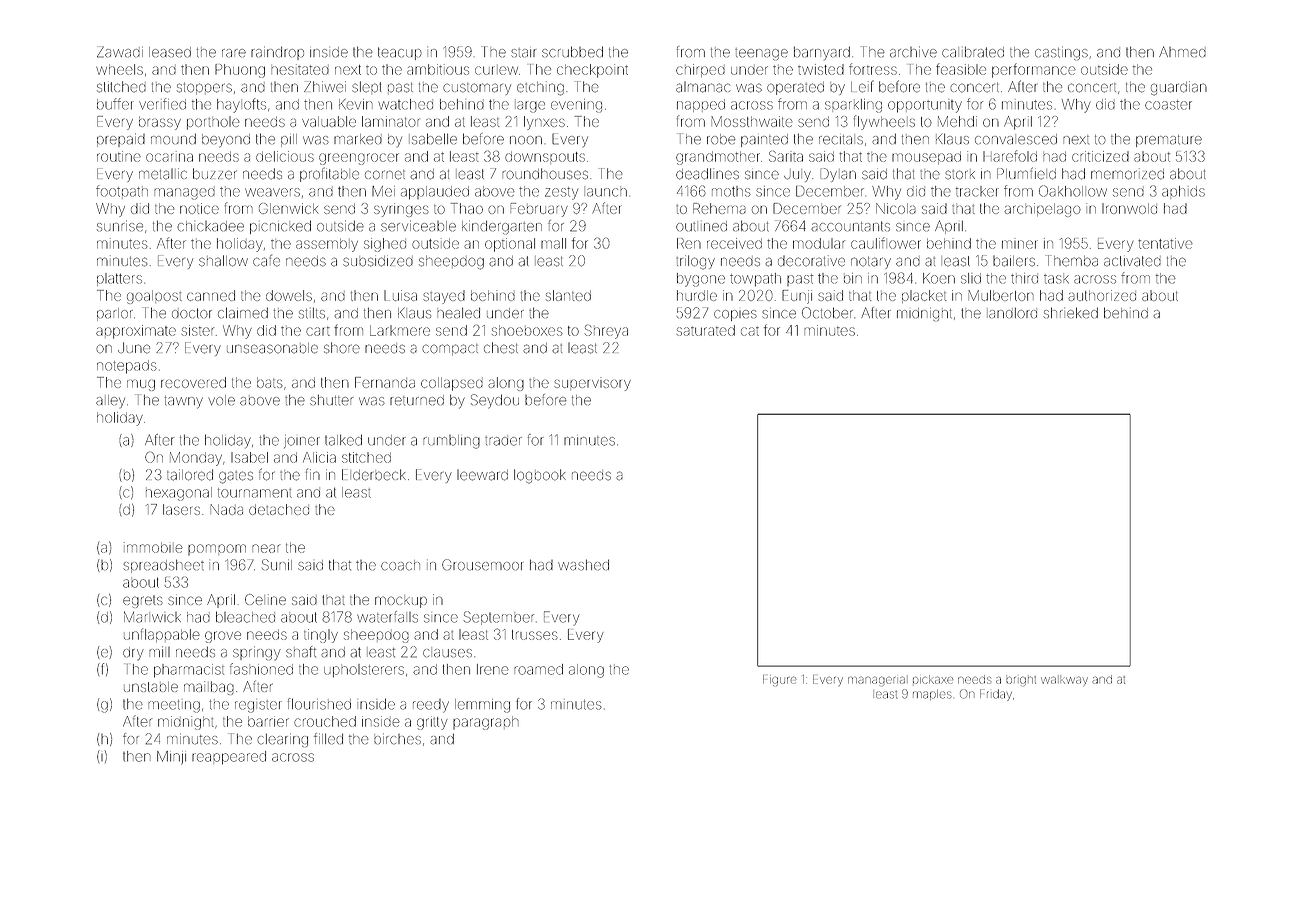 Image resolution: width=1308 pixels, height=924 pixels. What do you see at coordinates (523, 53) in the screenshot?
I see `stair` at bounding box center [523, 53].
